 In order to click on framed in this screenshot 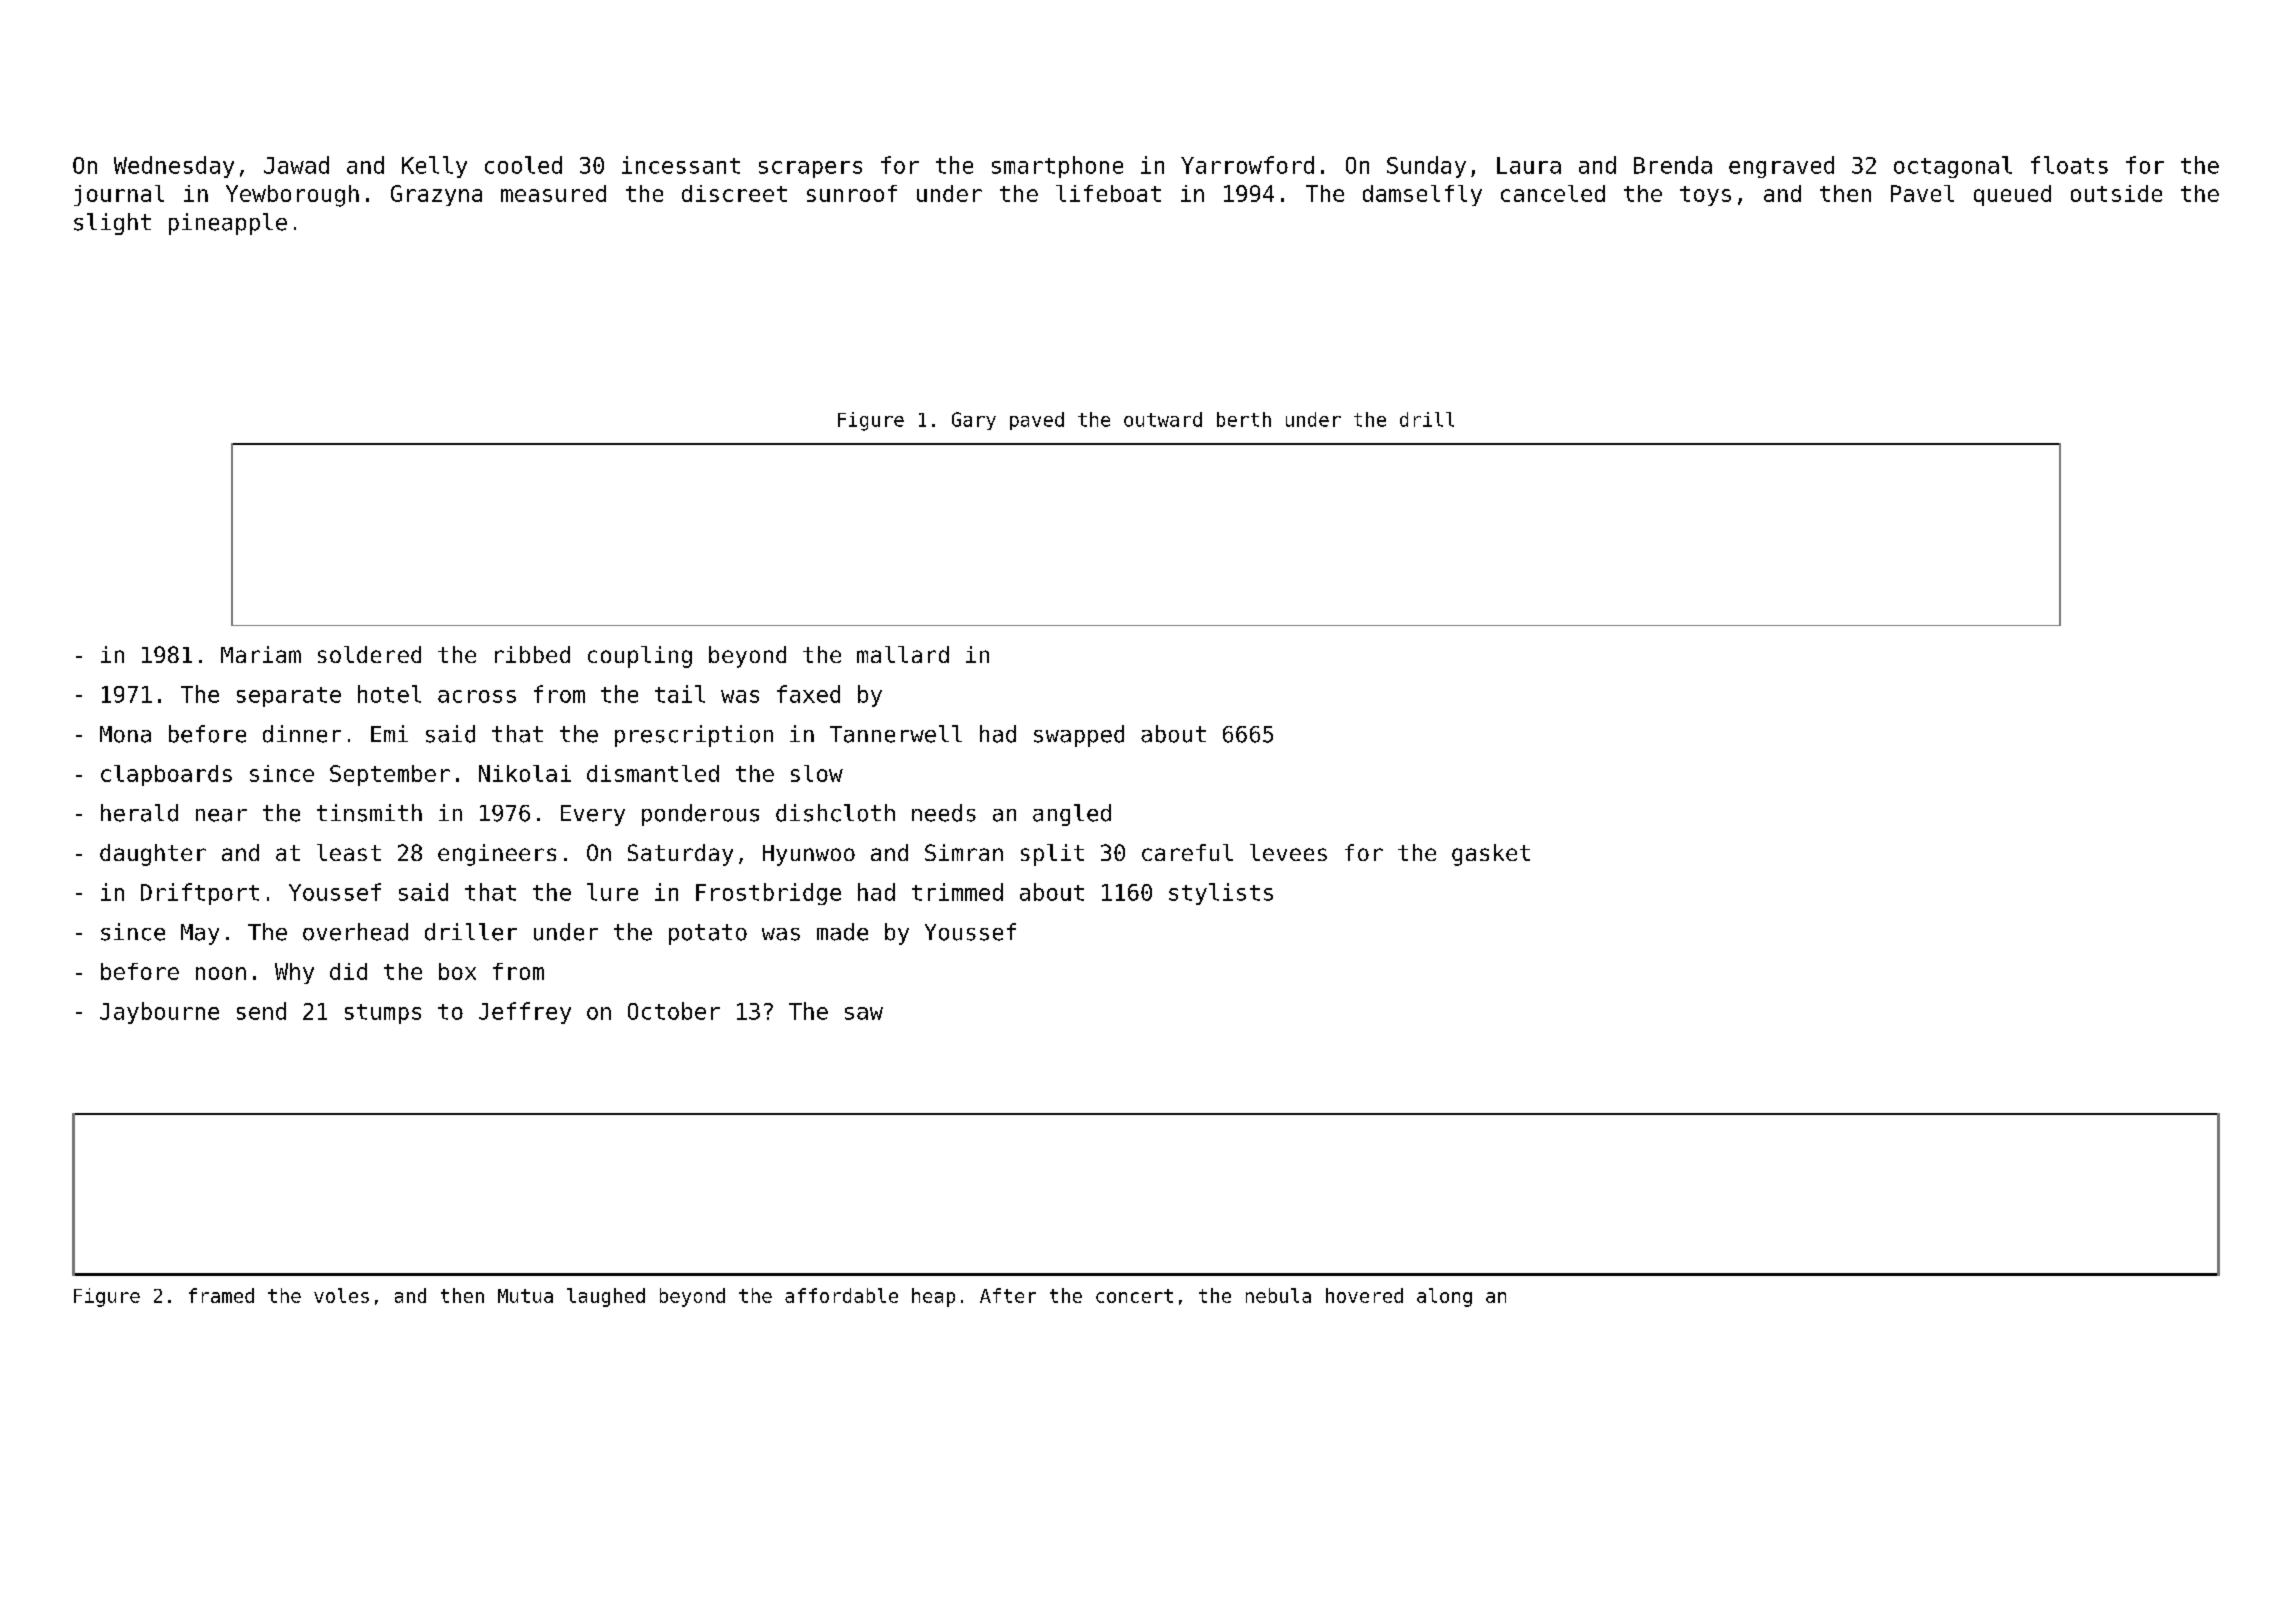, I will do `click(221, 1295)`.
